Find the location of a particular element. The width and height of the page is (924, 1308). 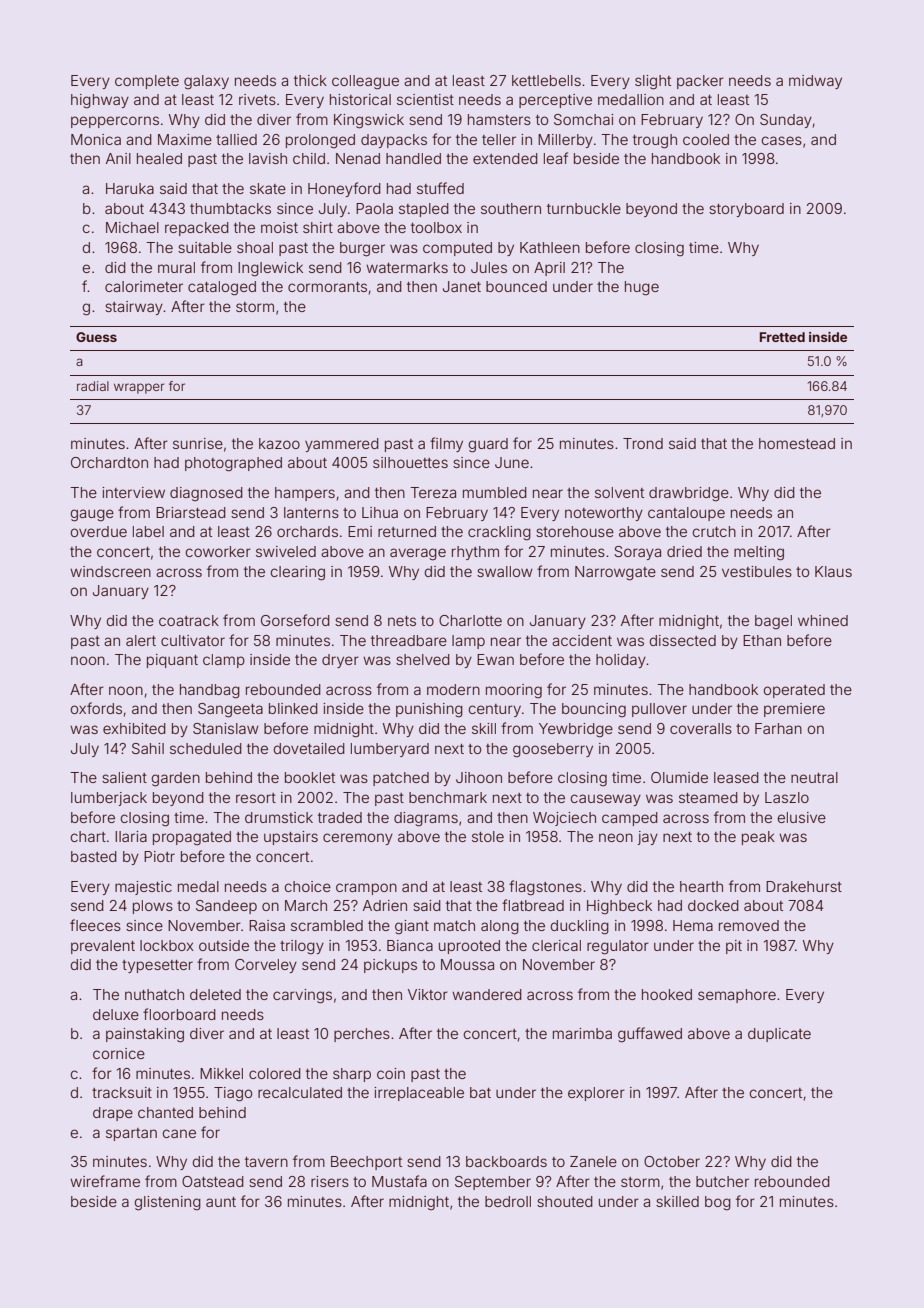

aunt is located at coordinates (221, 1202).
